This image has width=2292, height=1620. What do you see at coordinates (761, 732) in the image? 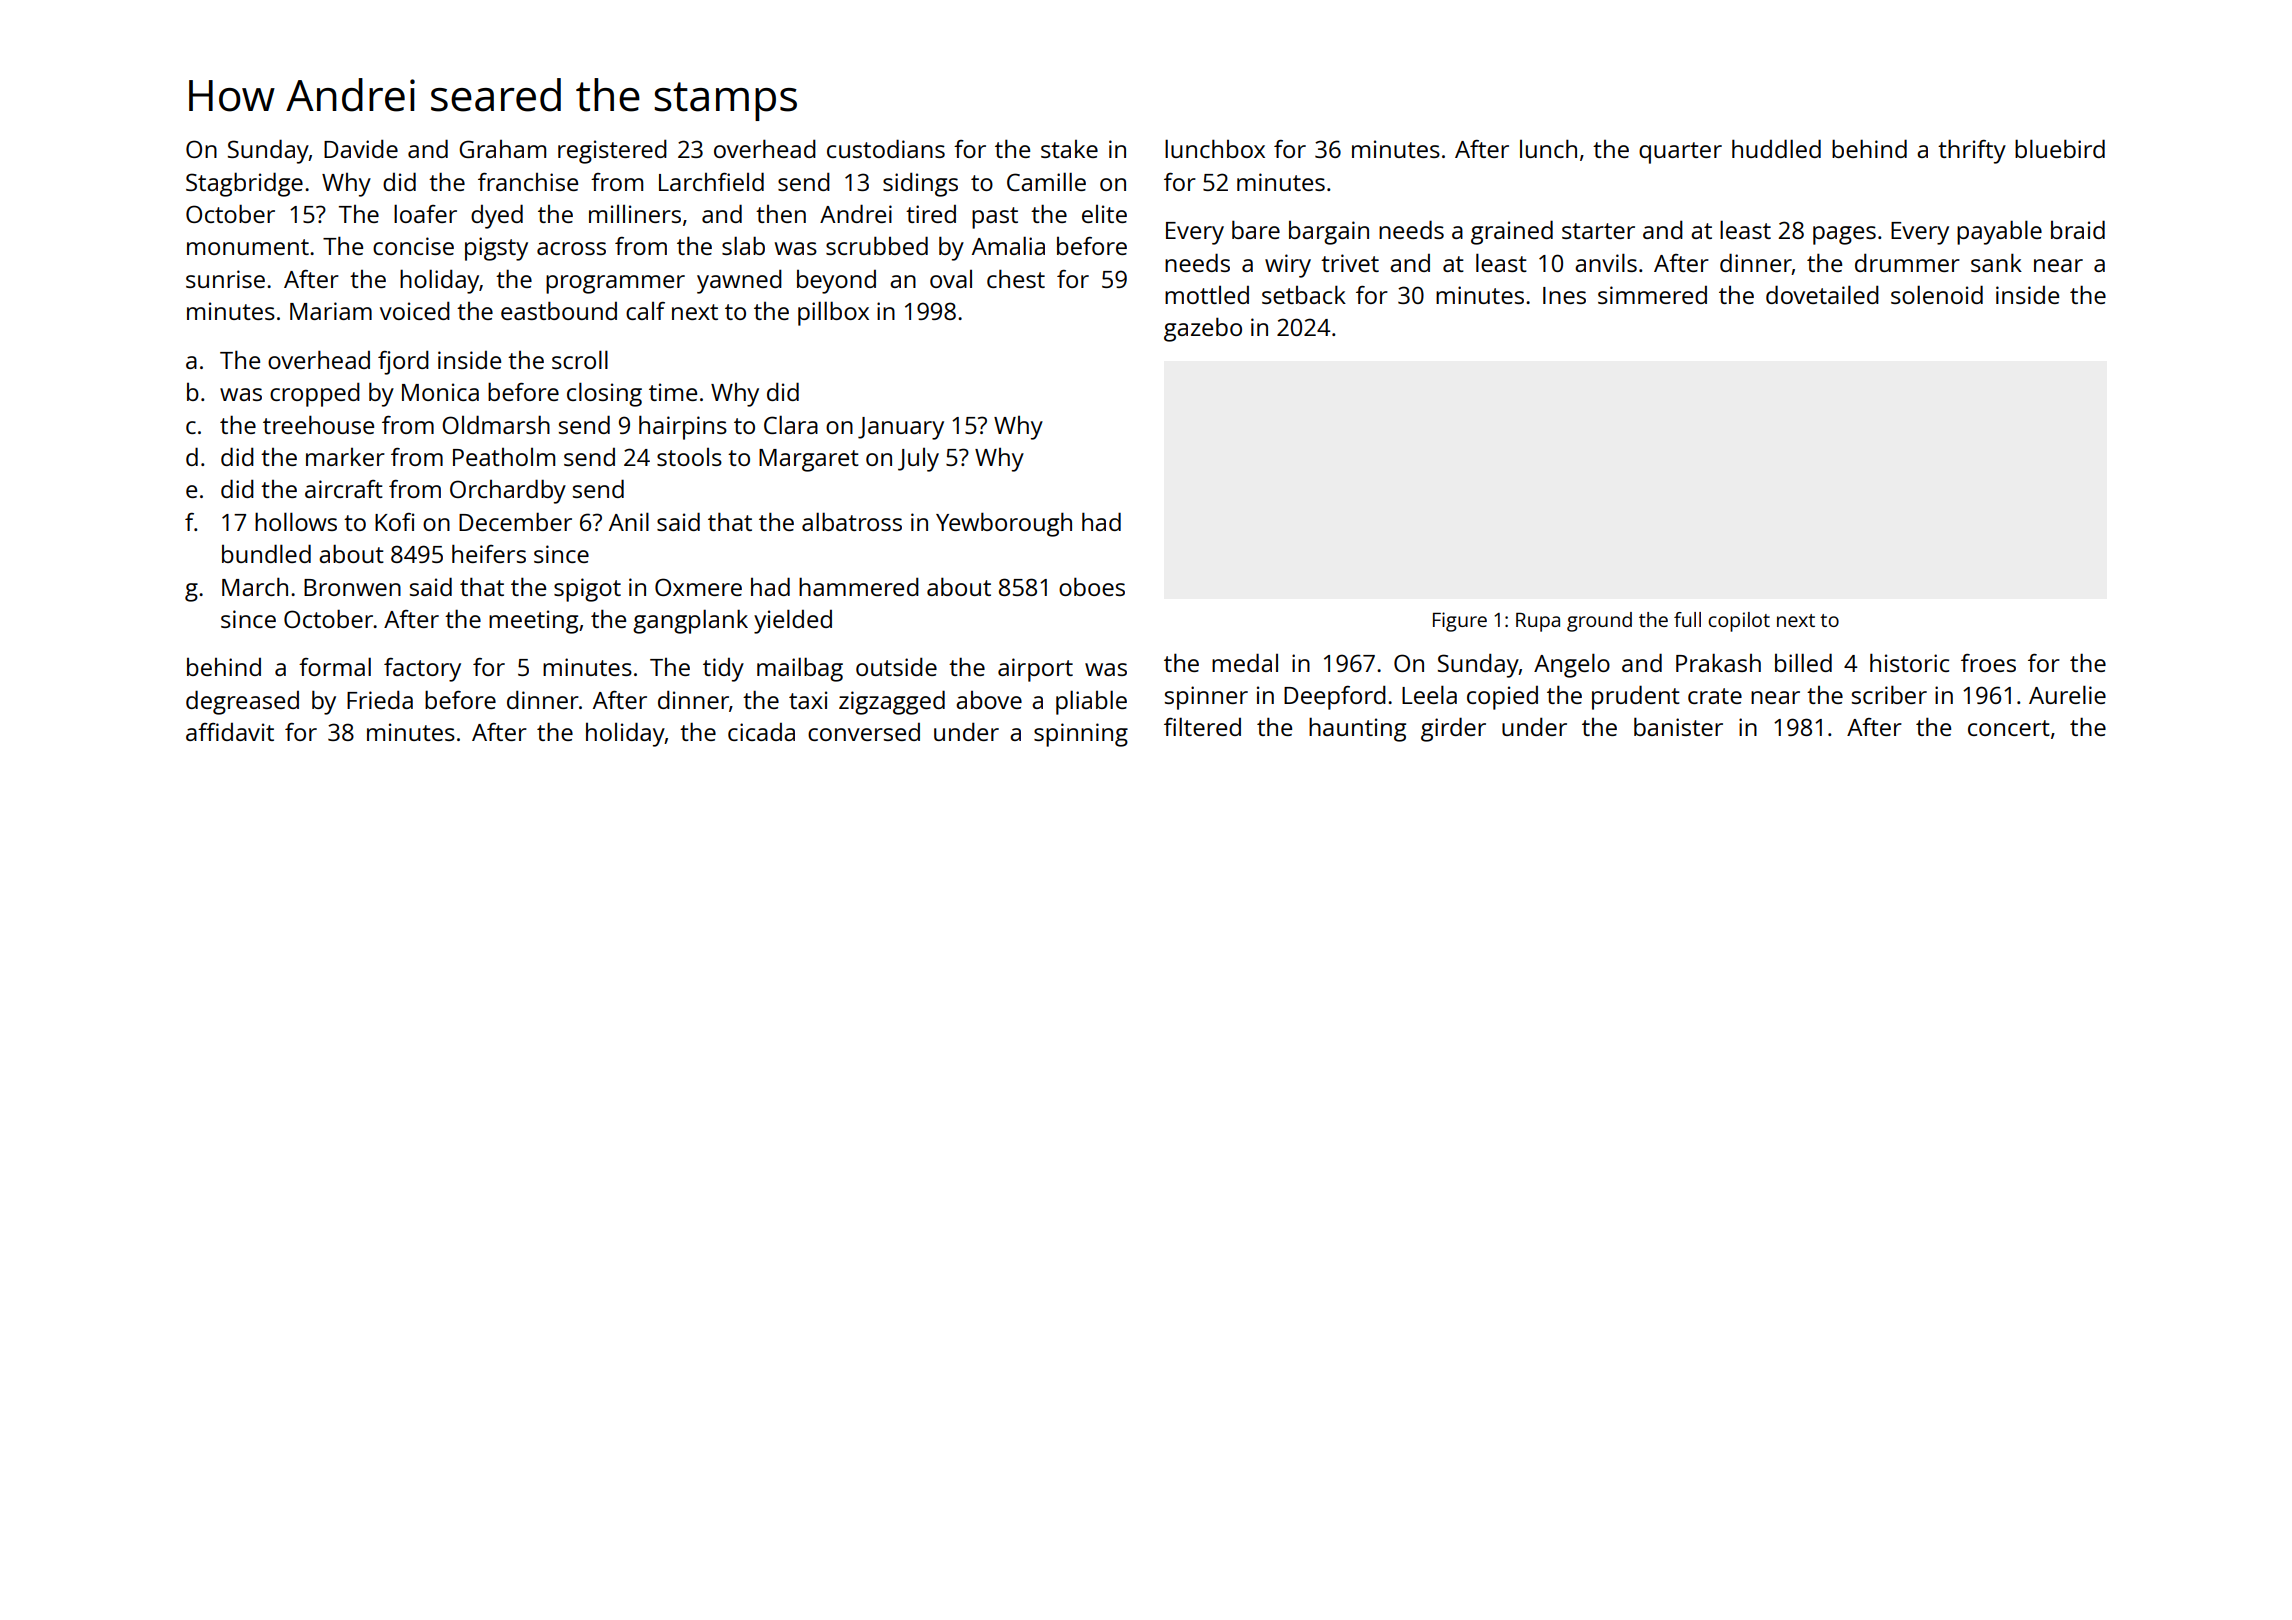
I see `cicada` at bounding box center [761, 732].
